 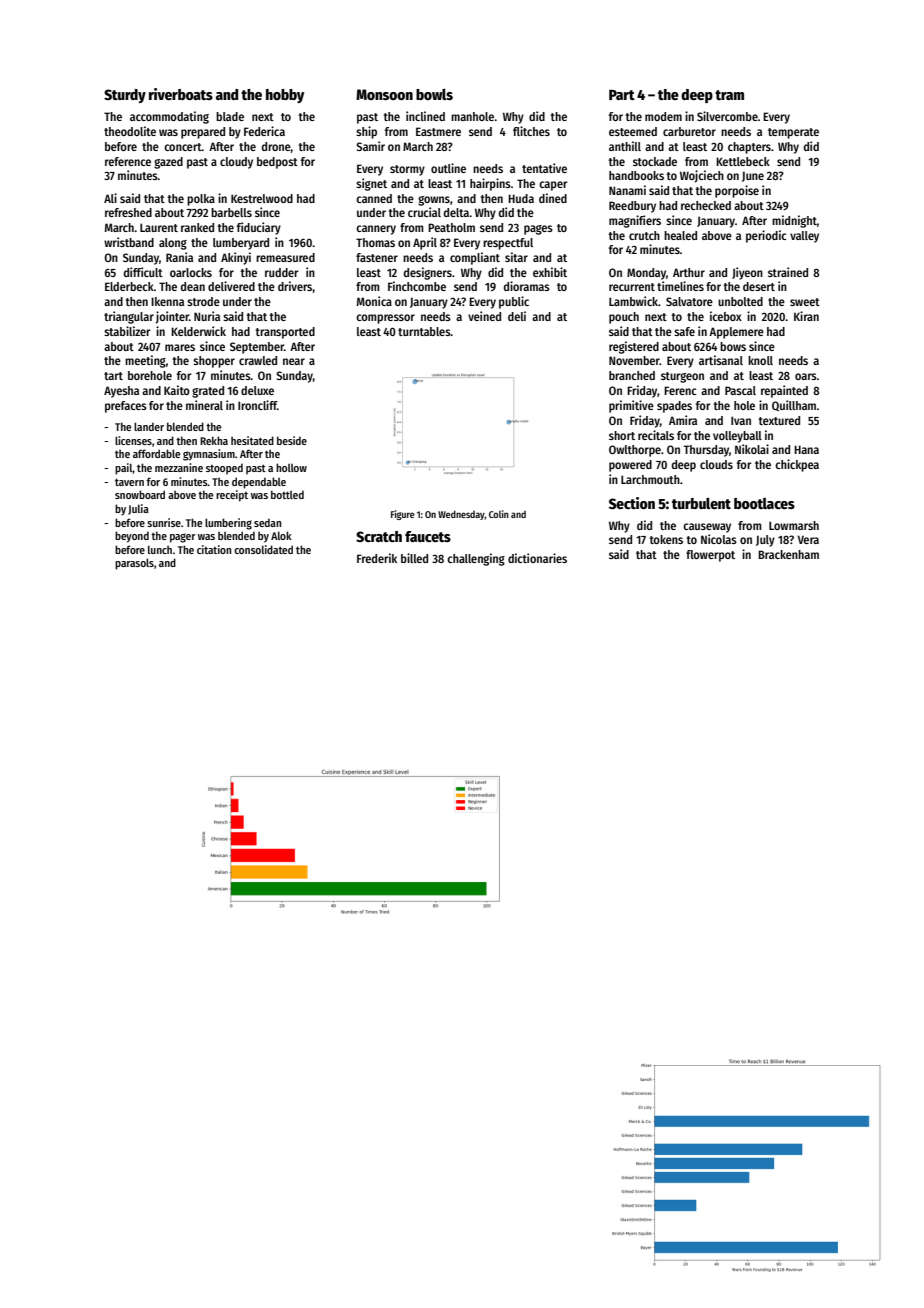 What do you see at coordinates (727, 116) in the document?
I see `Silvercombe` at bounding box center [727, 116].
